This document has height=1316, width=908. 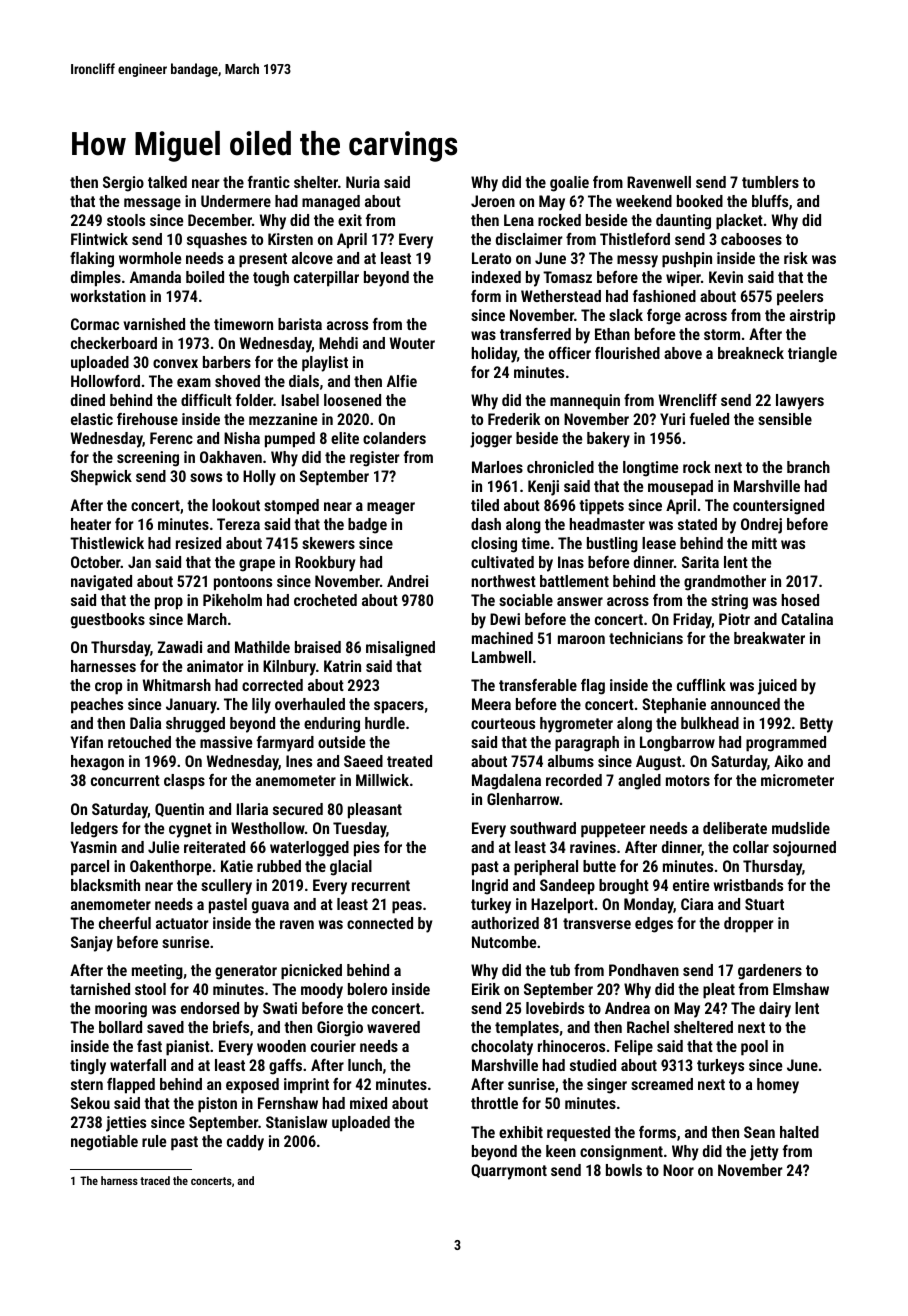 I want to click on peripheral, so click(x=546, y=868).
